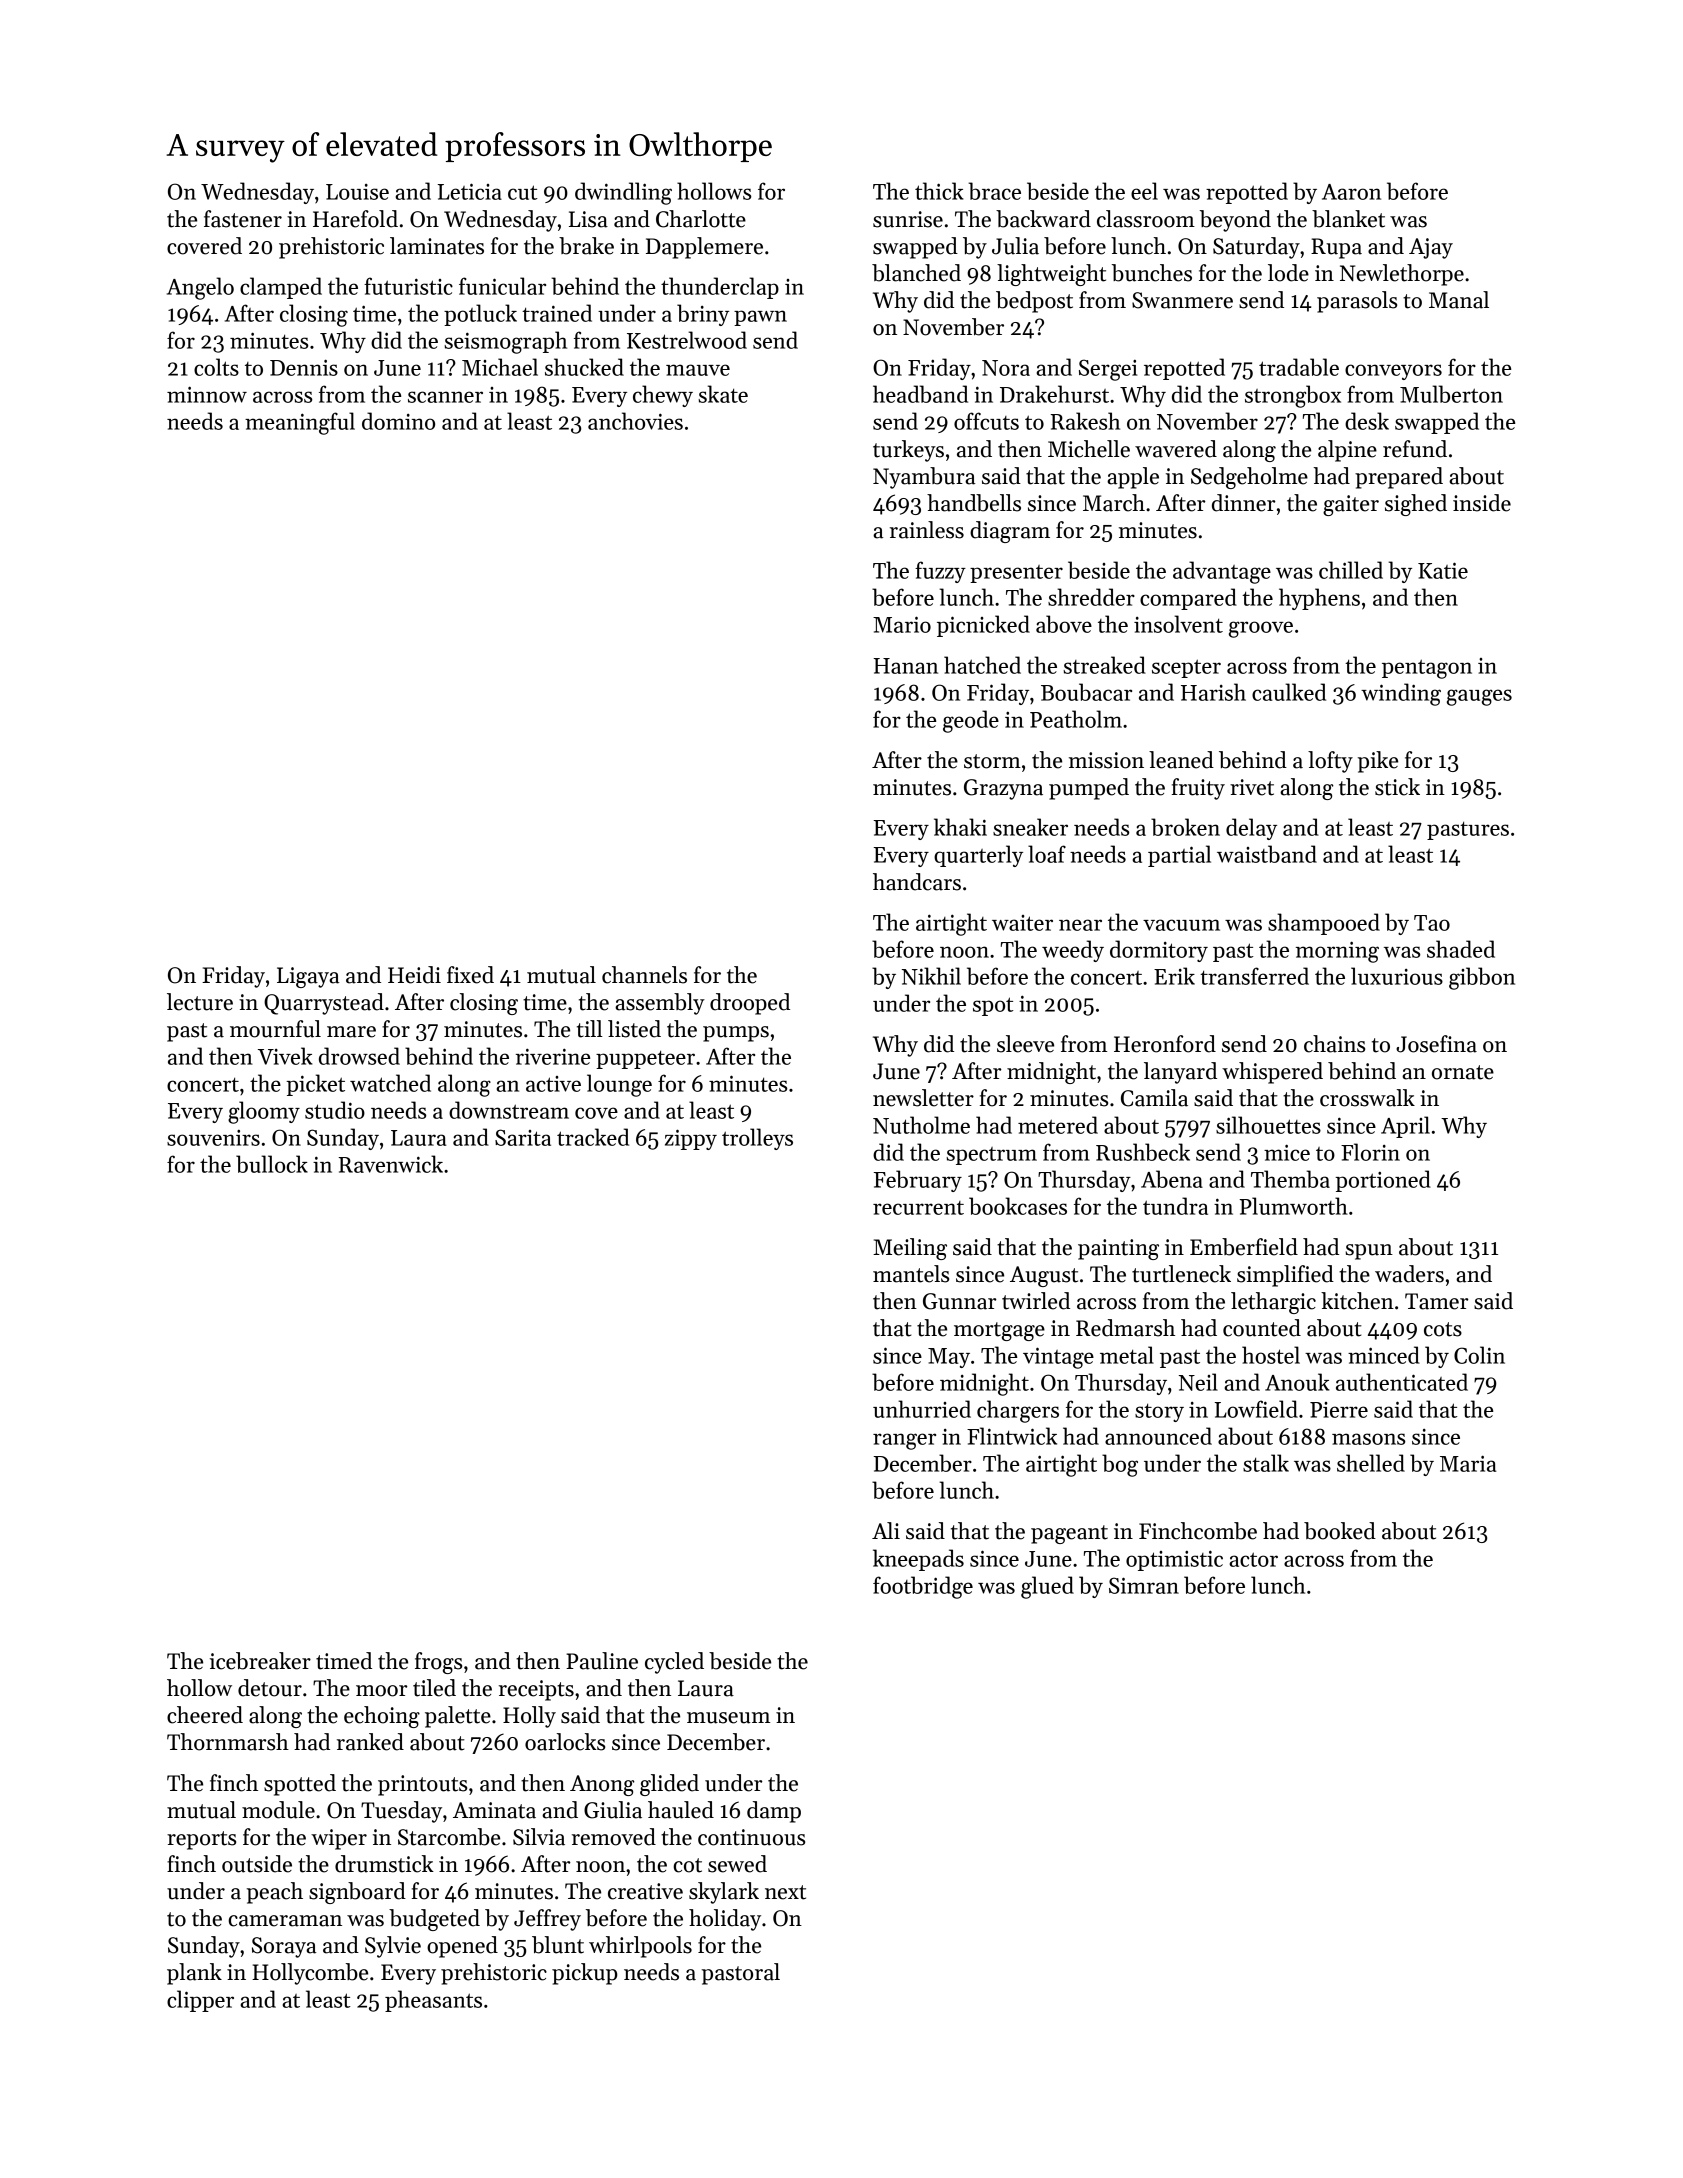 The height and width of the screenshot is (2178, 1683). What do you see at coordinates (623, 193) in the screenshot?
I see `dwindling` at bounding box center [623, 193].
